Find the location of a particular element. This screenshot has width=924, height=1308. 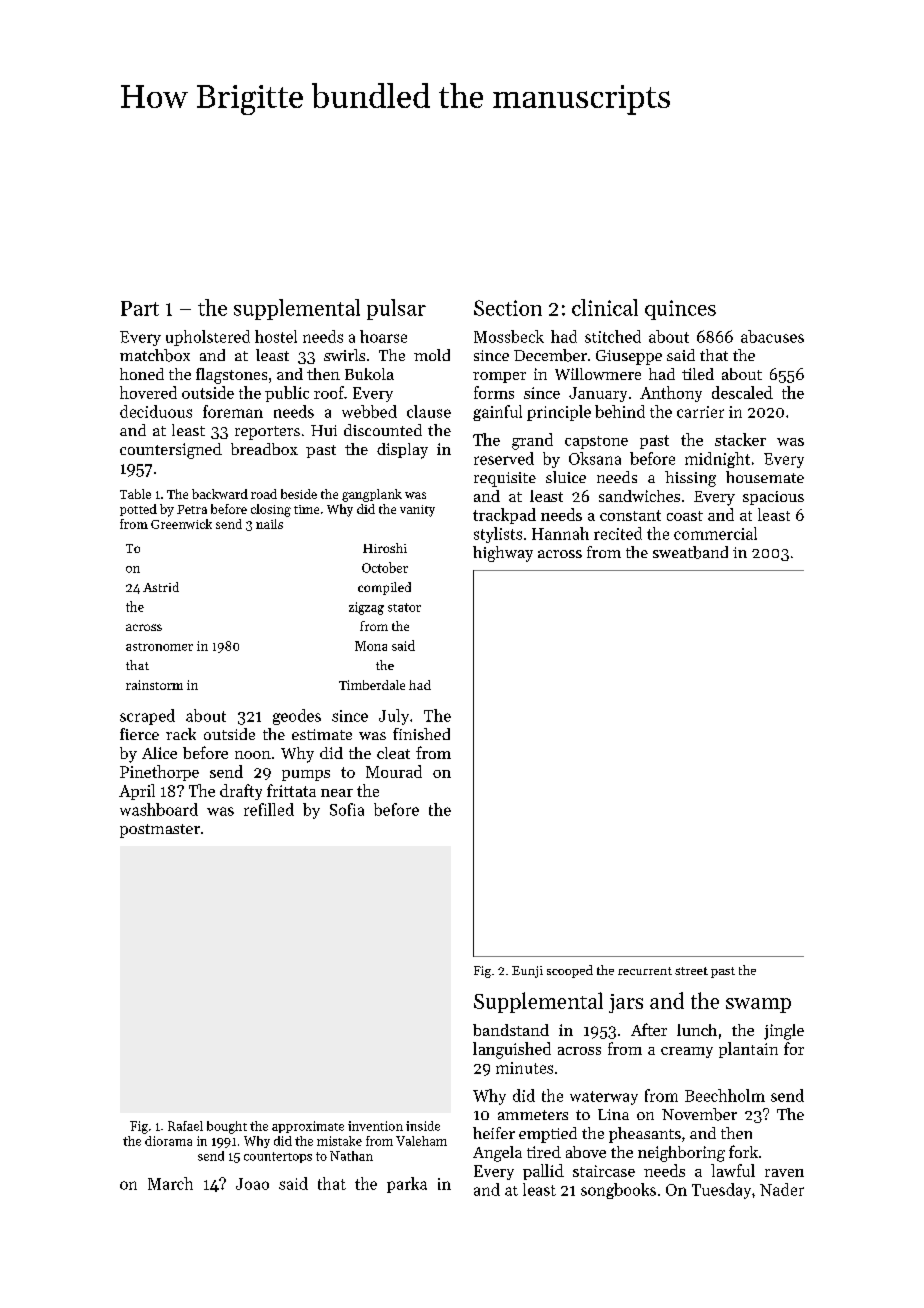

housemate is located at coordinates (765, 477).
